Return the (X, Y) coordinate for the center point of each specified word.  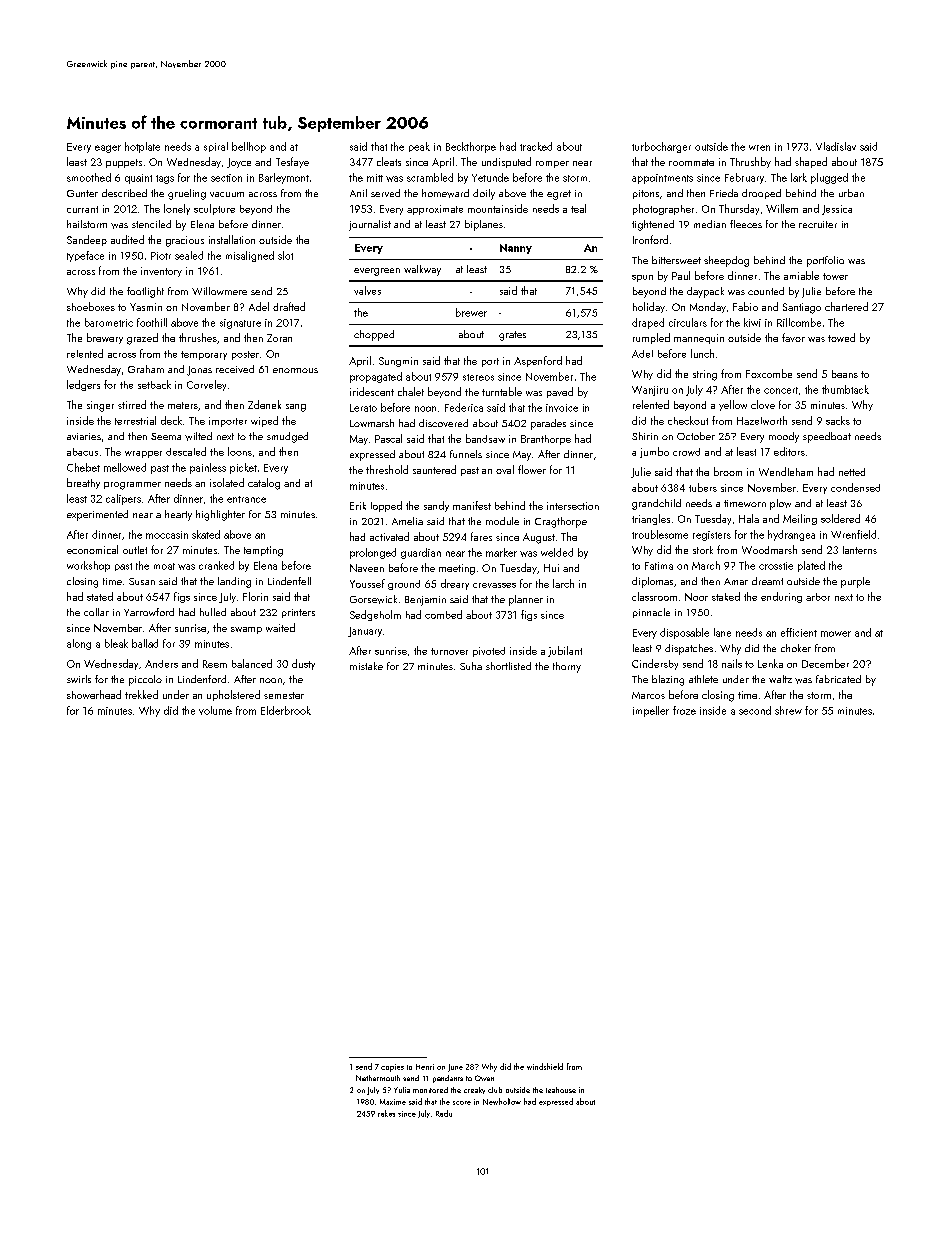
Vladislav (836, 146)
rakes (386, 1113)
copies (392, 1068)
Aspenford (538, 361)
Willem (782, 208)
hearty (178, 515)
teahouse (561, 1090)
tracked (536, 146)
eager (108, 149)
